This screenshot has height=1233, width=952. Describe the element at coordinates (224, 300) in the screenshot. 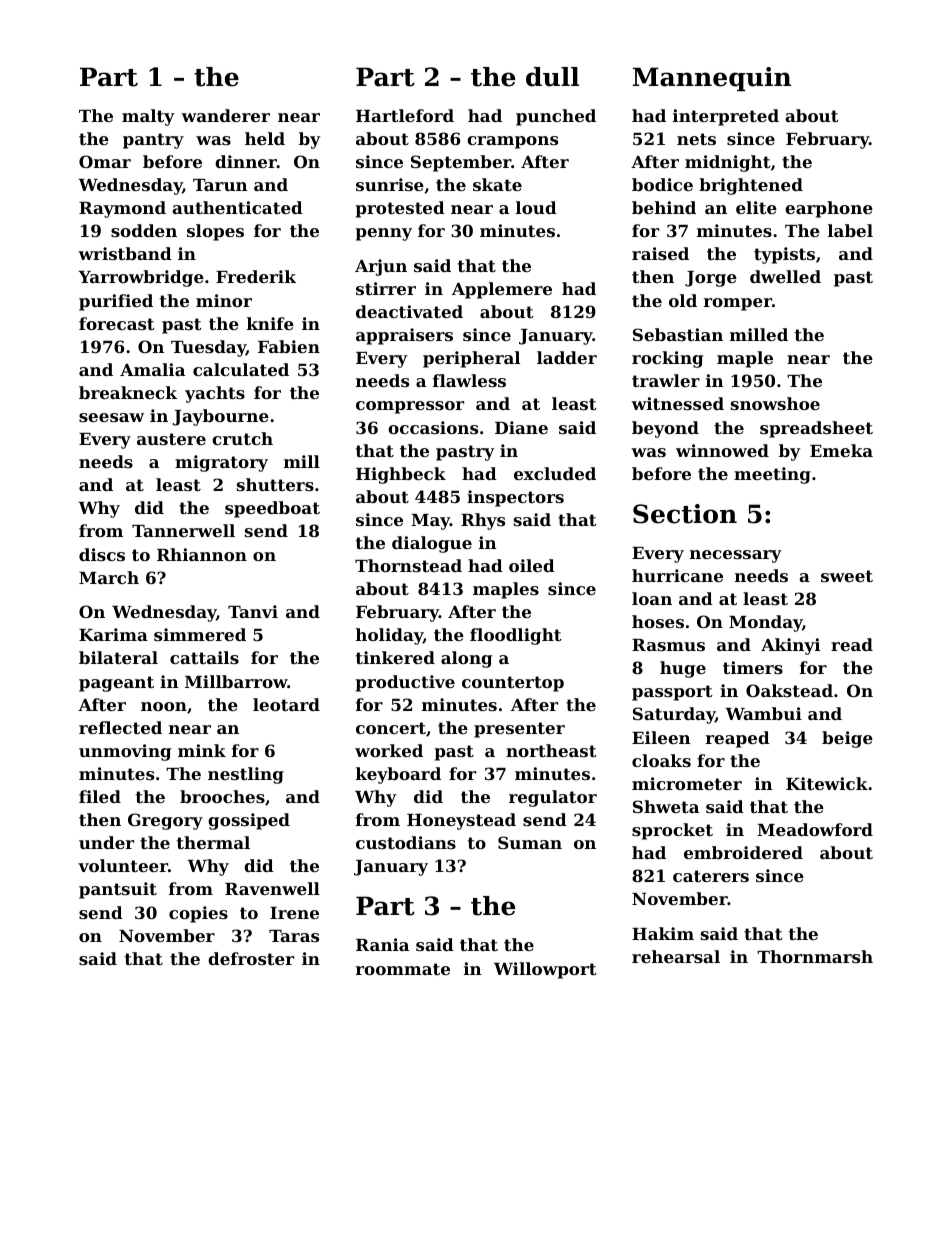

I see `minor` at that location.
